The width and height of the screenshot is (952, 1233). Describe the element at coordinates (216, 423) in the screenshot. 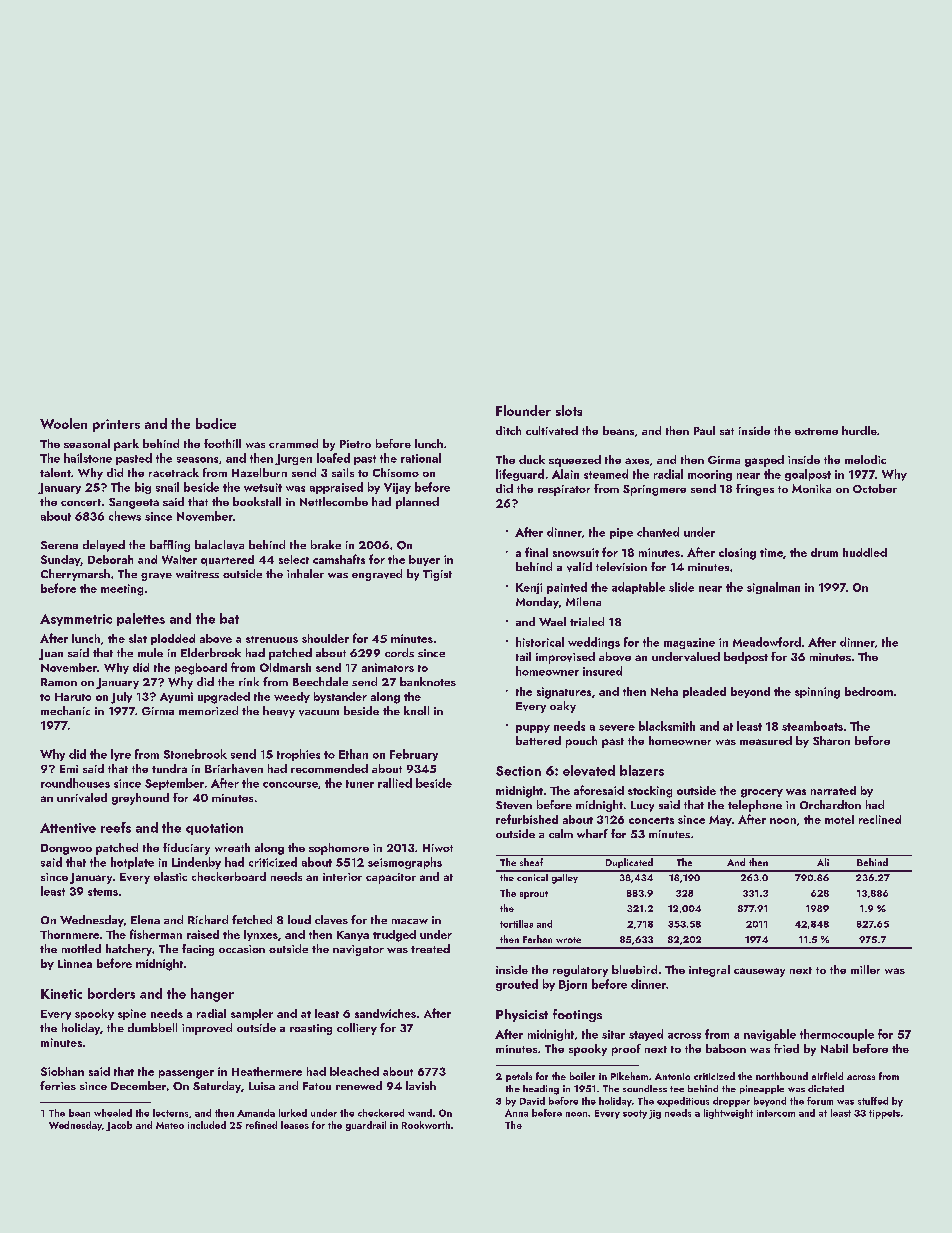

I see `bodice` at that location.
